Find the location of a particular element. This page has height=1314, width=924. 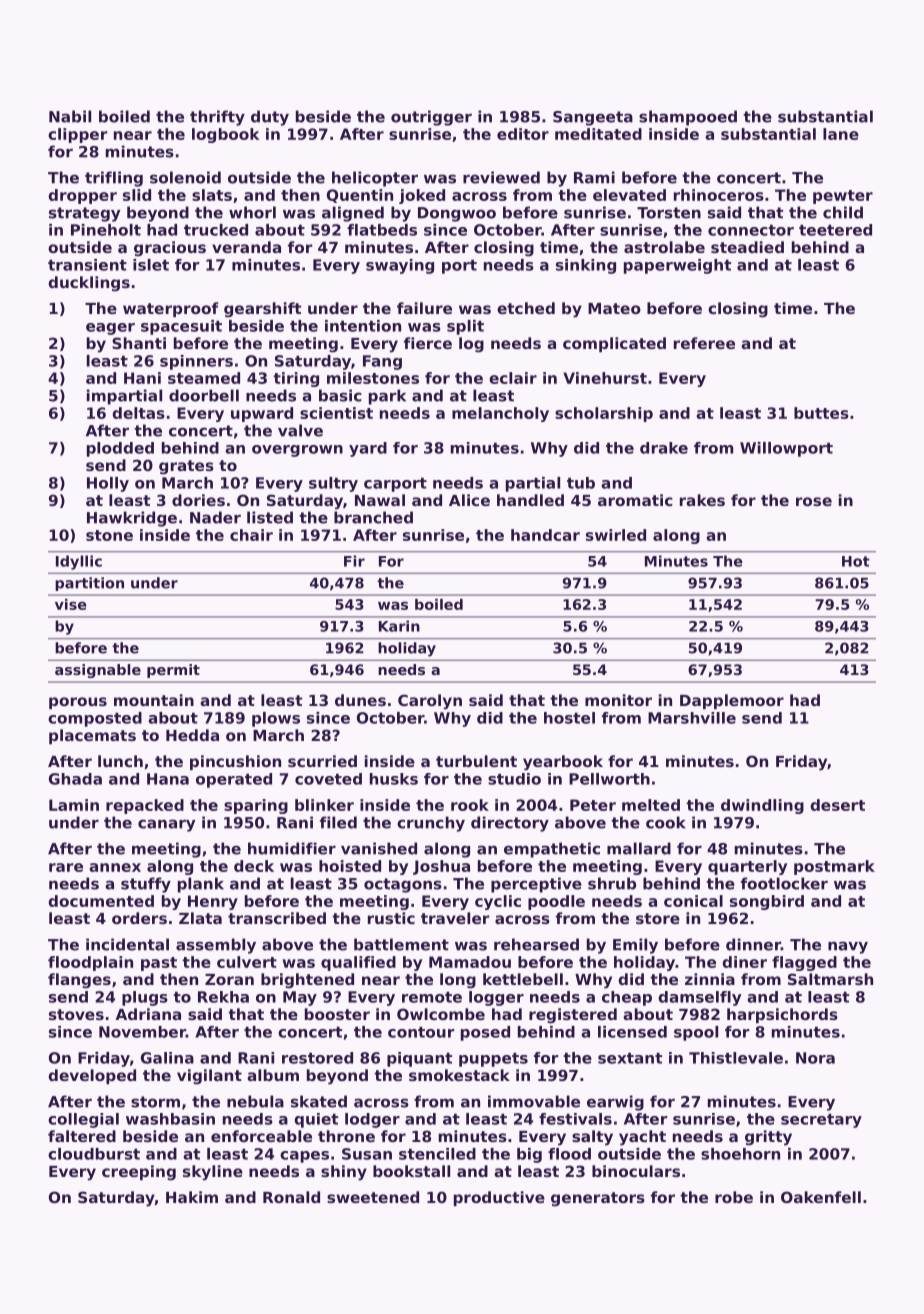

partition is located at coordinates (89, 584).
